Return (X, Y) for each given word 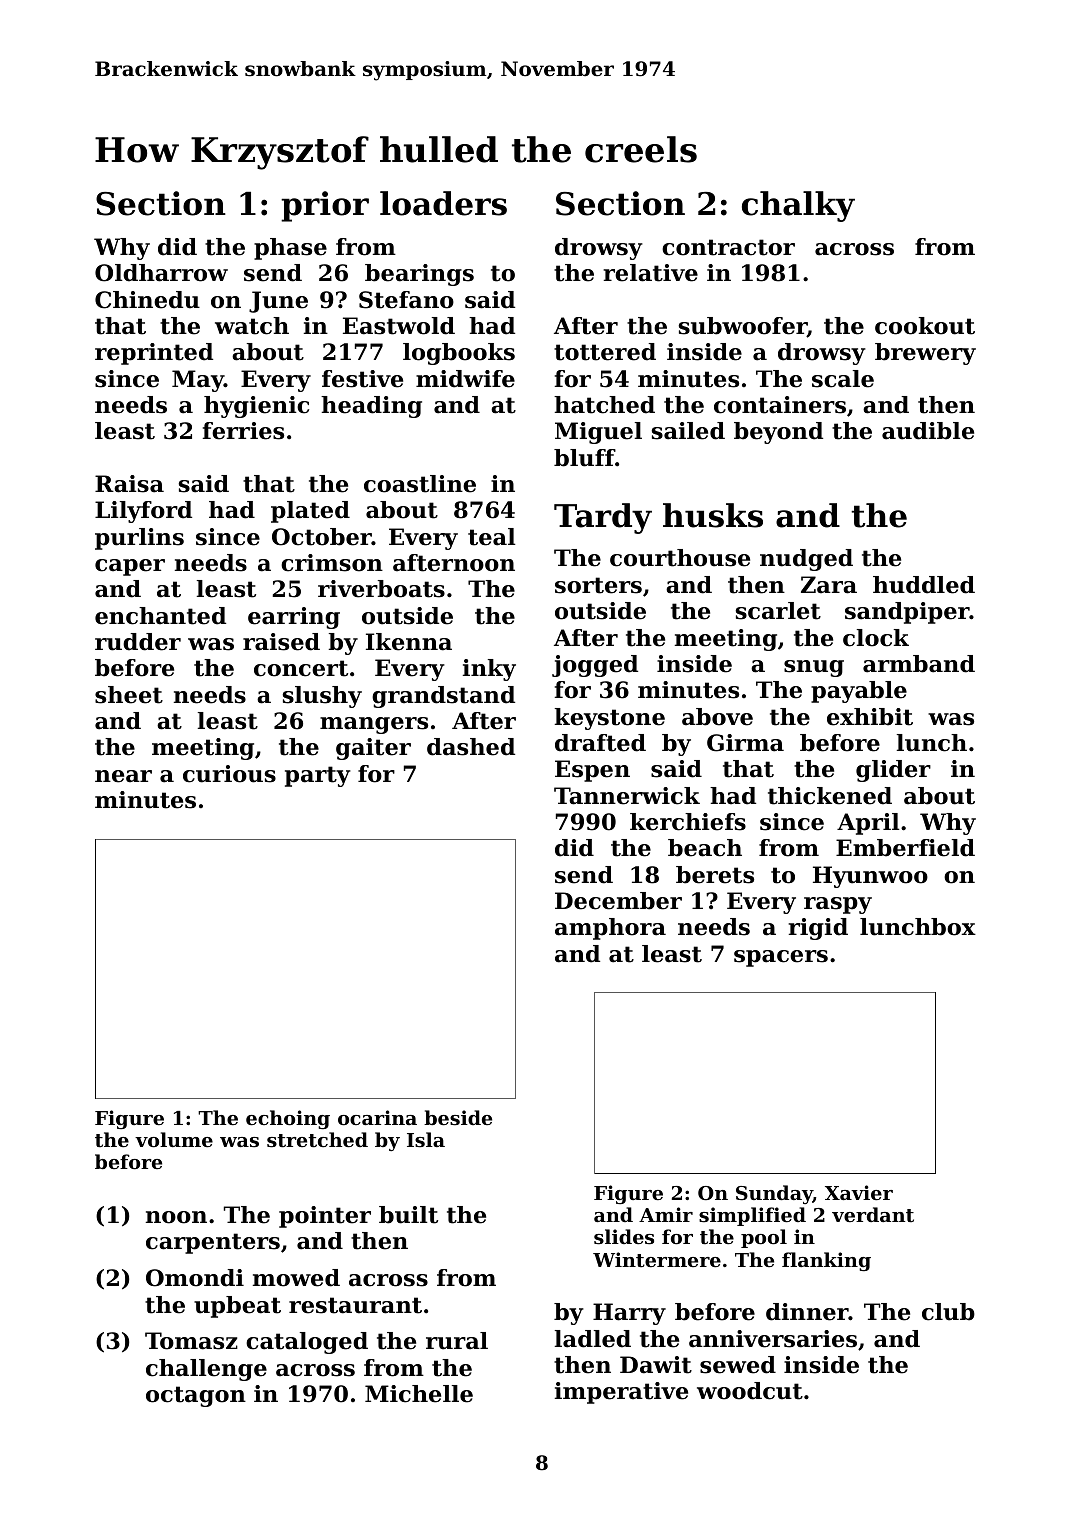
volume (174, 1139)
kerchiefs (688, 822)
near (123, 776)
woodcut (750, 1391)
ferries (243, 431)
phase (290, 249)
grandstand (443, 697)
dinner (807, 1312)
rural (457, 1341)
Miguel (598, 433)
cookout (925, 326)
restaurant (355, 1305)
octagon (196, 1396)
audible (928, 431)
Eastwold (399, 326)
